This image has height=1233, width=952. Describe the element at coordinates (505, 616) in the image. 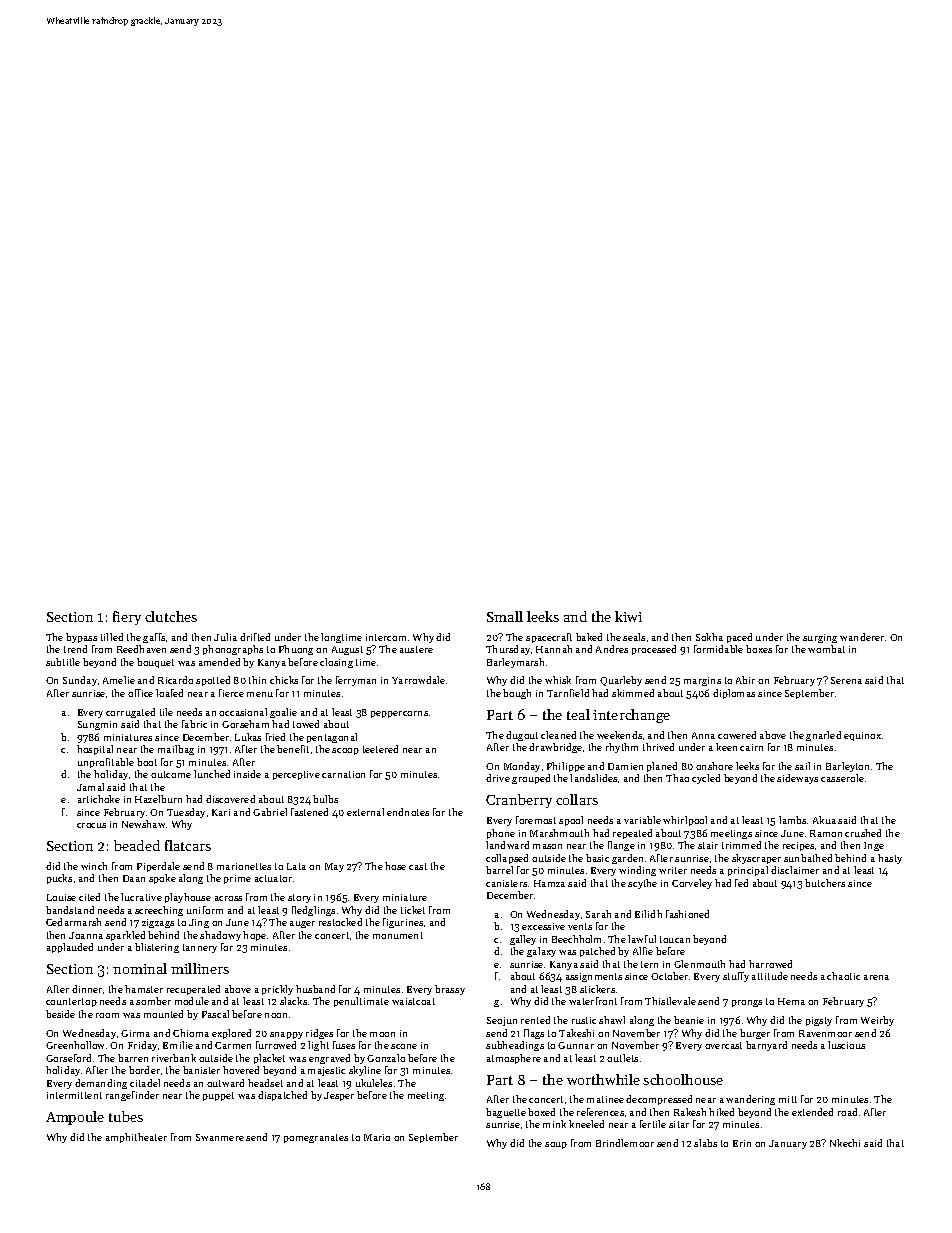

I see `Small` at that location.
